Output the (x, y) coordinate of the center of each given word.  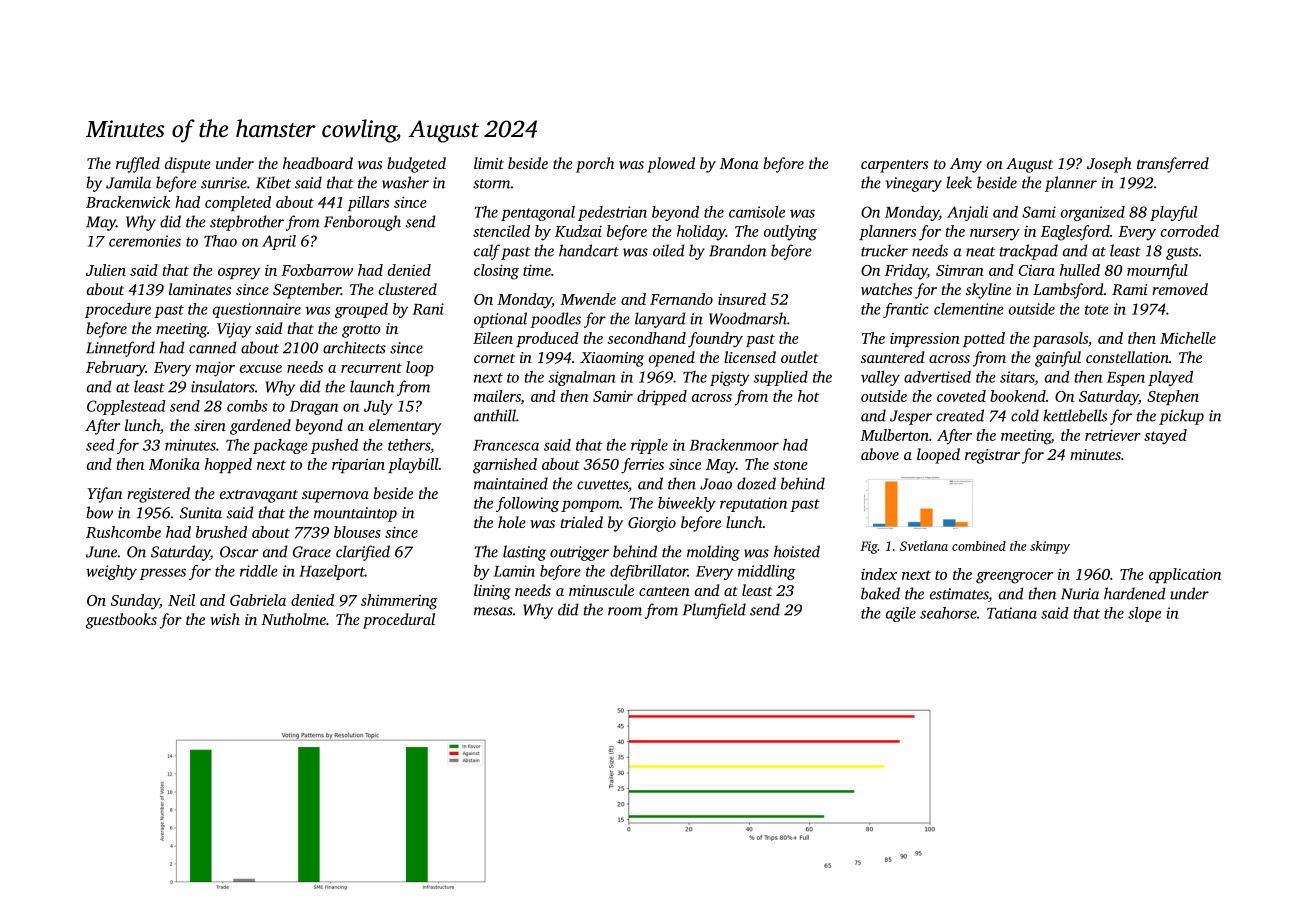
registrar (992, 456)
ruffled (138, 165)
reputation (753, 504)
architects (354, 347)
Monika (174, 464)
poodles (555, 320)
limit (489, 163)
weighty (111, 572)
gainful (1058, 359)
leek (959, 182)
